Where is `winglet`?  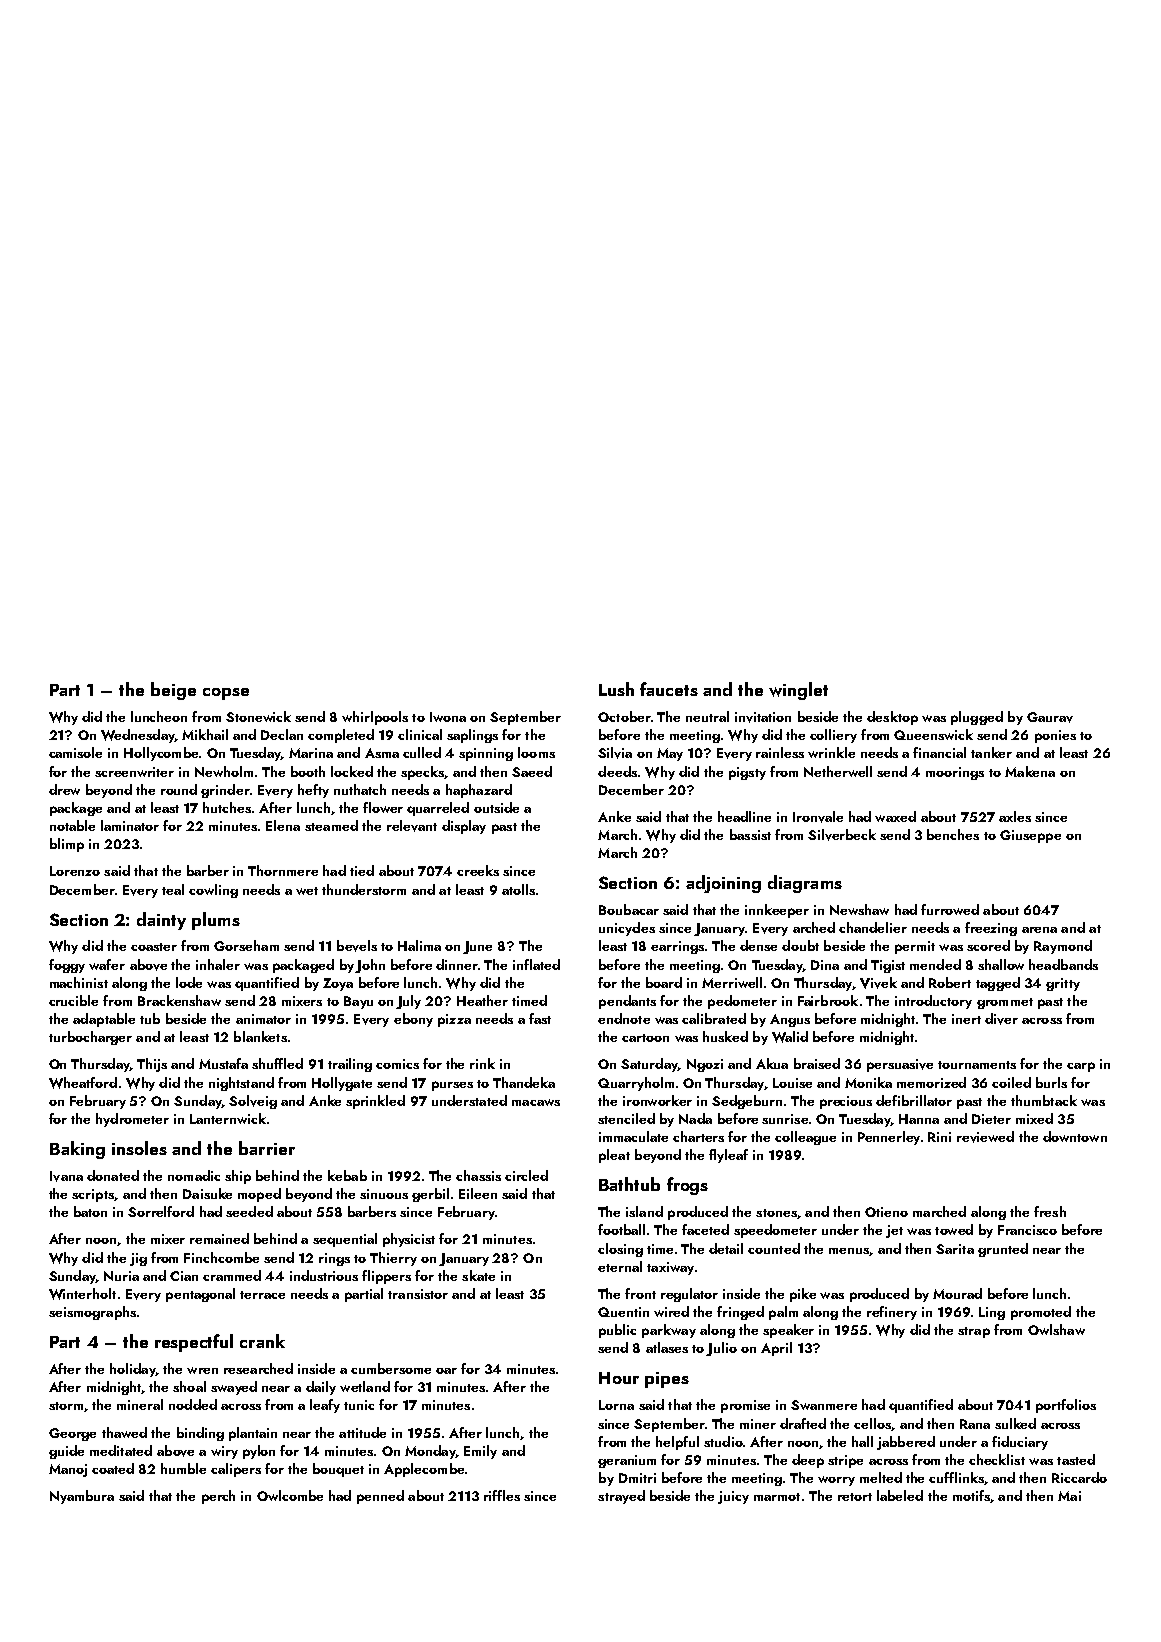 winglet is located at coordinates (798, 691).
